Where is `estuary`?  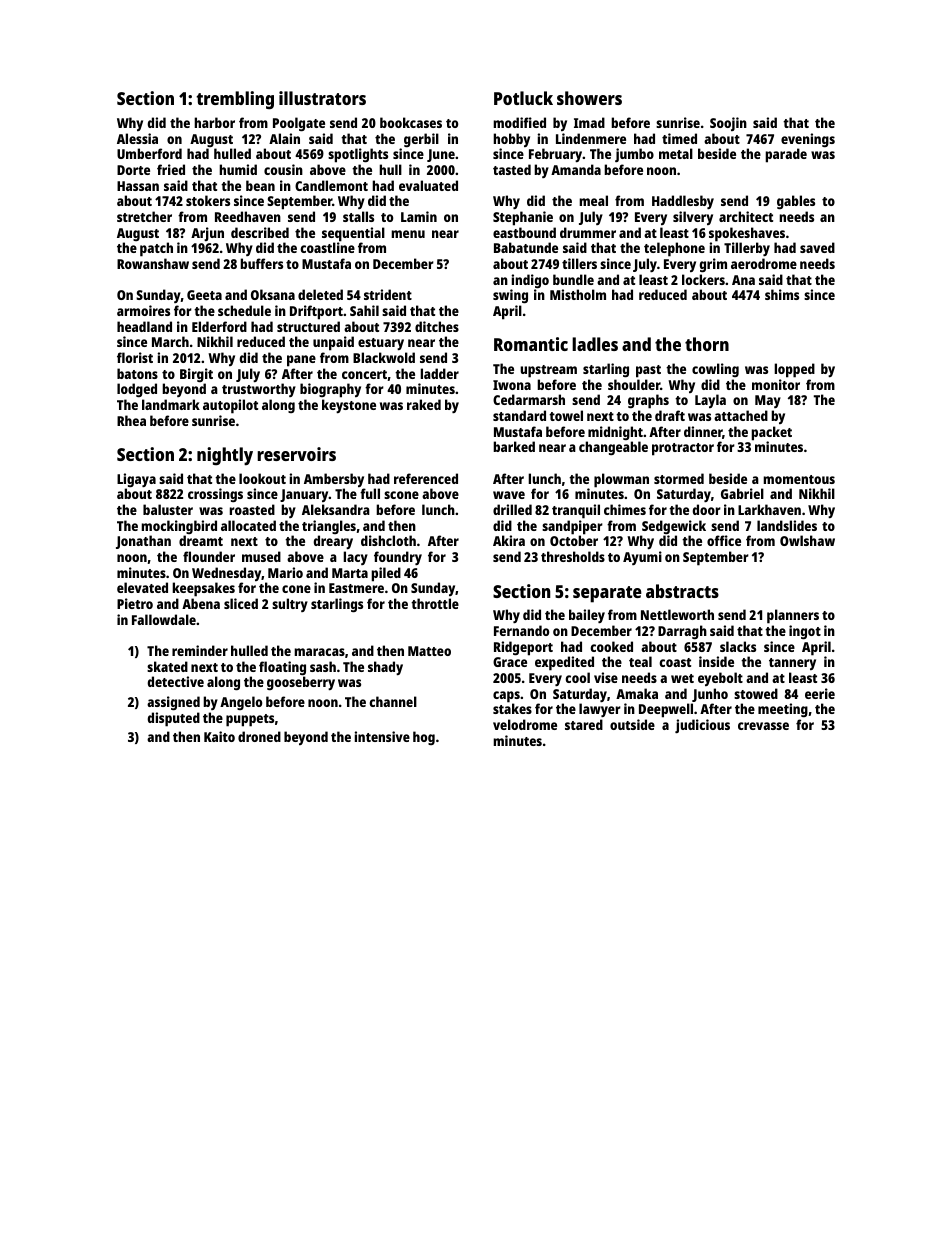 estuary is located at coordinates (381, 344).
